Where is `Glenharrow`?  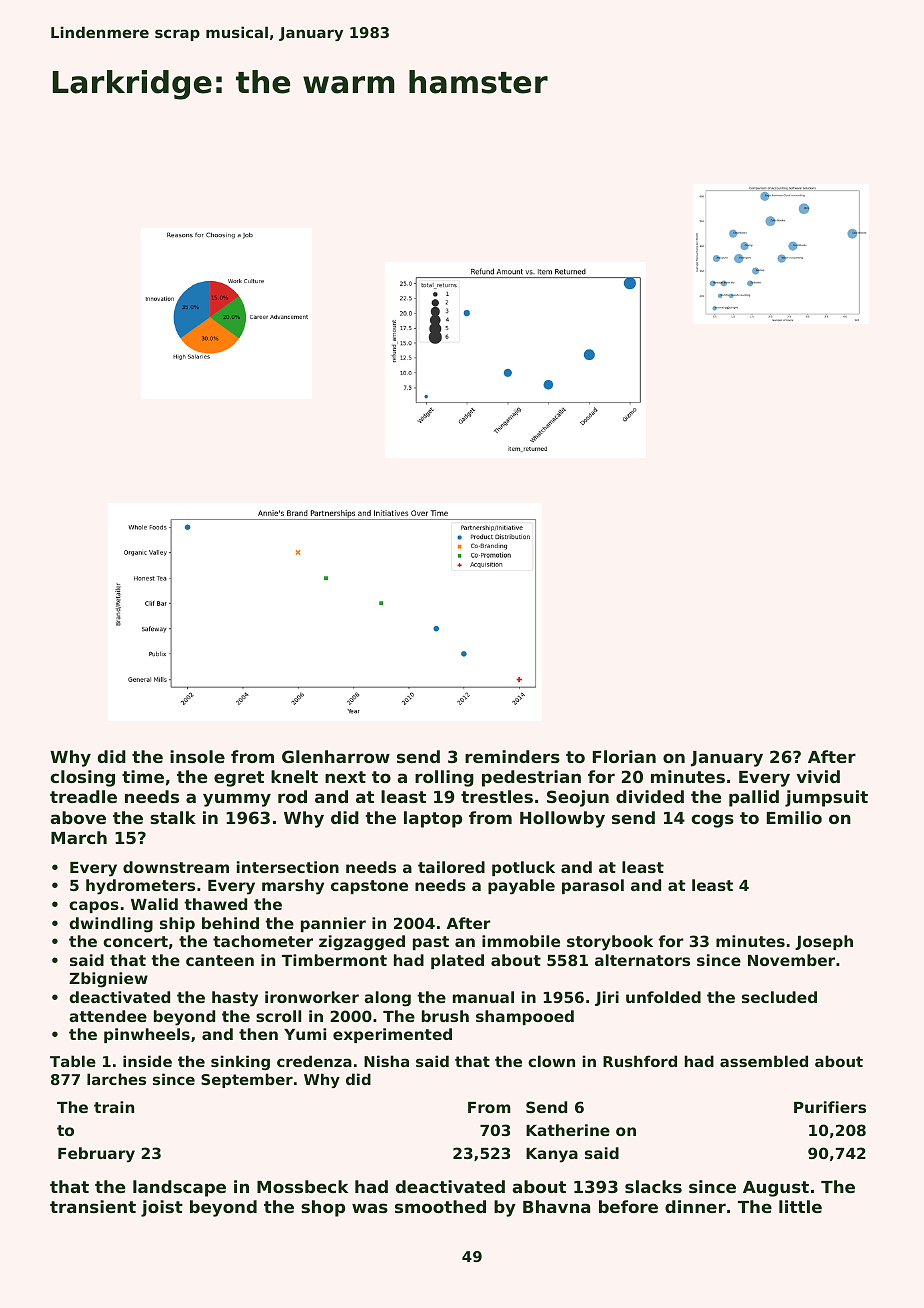
Glenharrow is located at coordinates (336, 756).
